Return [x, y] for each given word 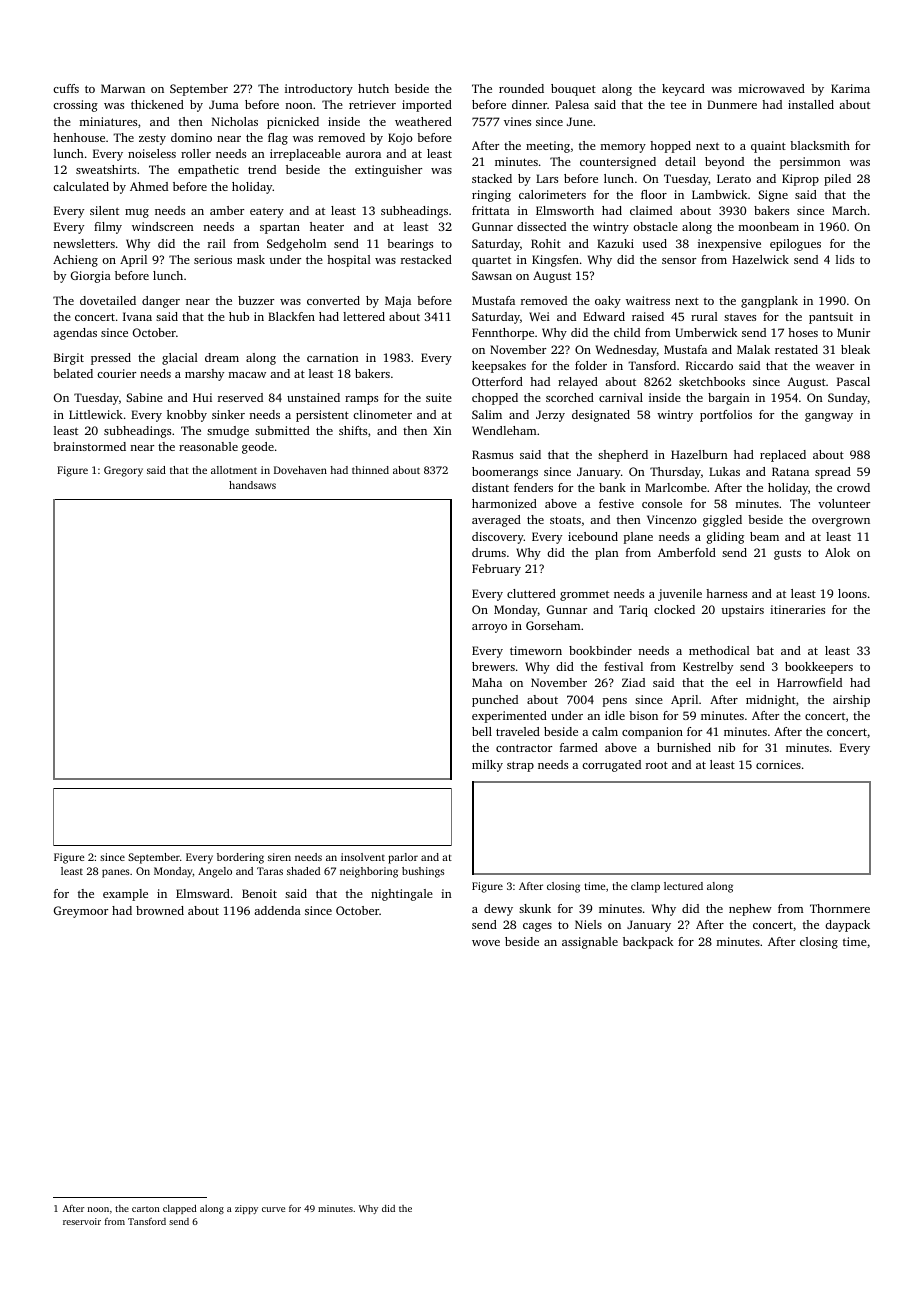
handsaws [252, 485]
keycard [683, 90]
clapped [180, 1209]
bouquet [573, 90]
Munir [853, 332]
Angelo [215, 872]
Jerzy [550, 416]
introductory [319, 90]
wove [486, 943]
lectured [683, 886]
